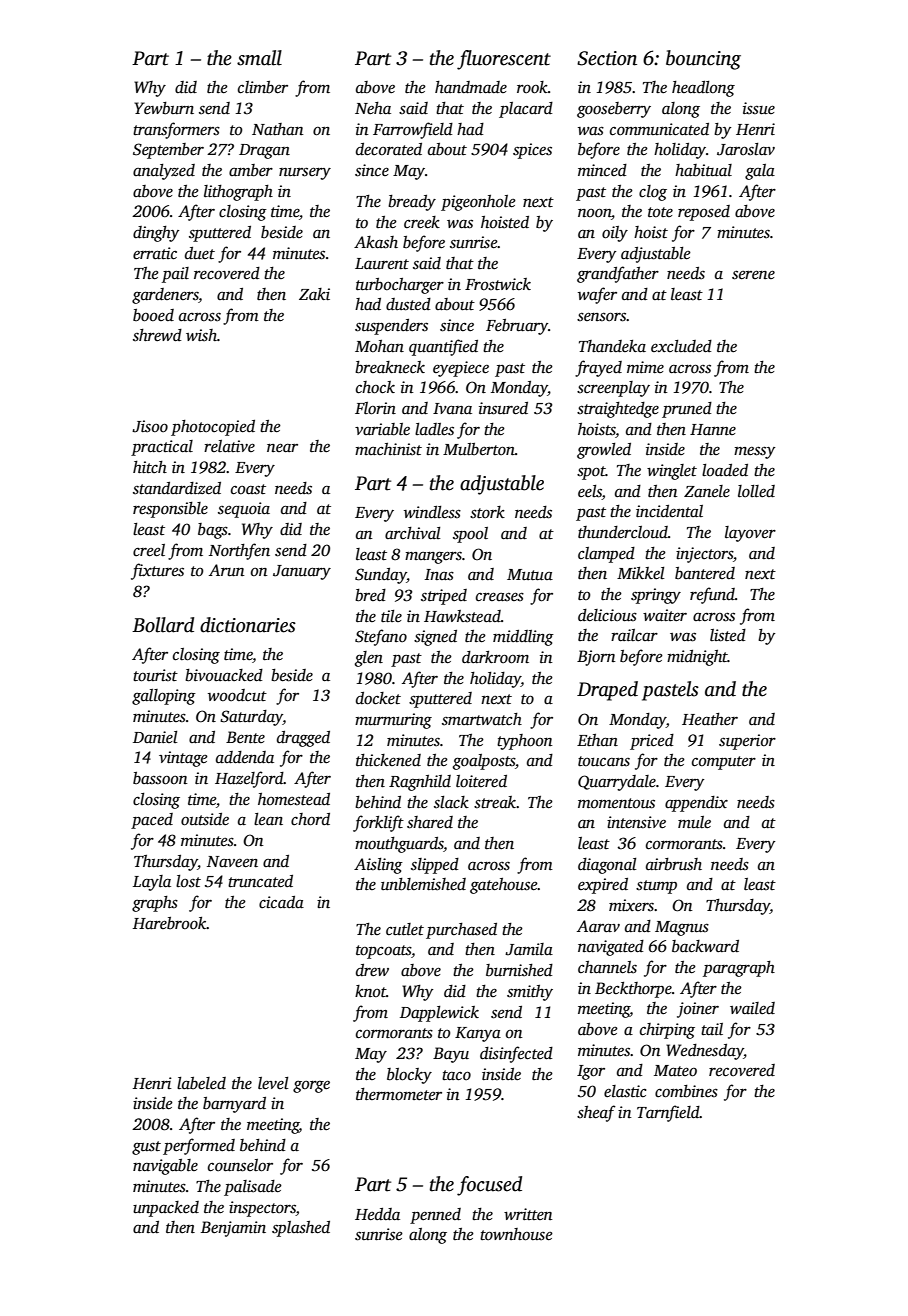  What do you see at coordinates (435, 638) in the document?
I see `signed` at bounding box center [435, 638].
